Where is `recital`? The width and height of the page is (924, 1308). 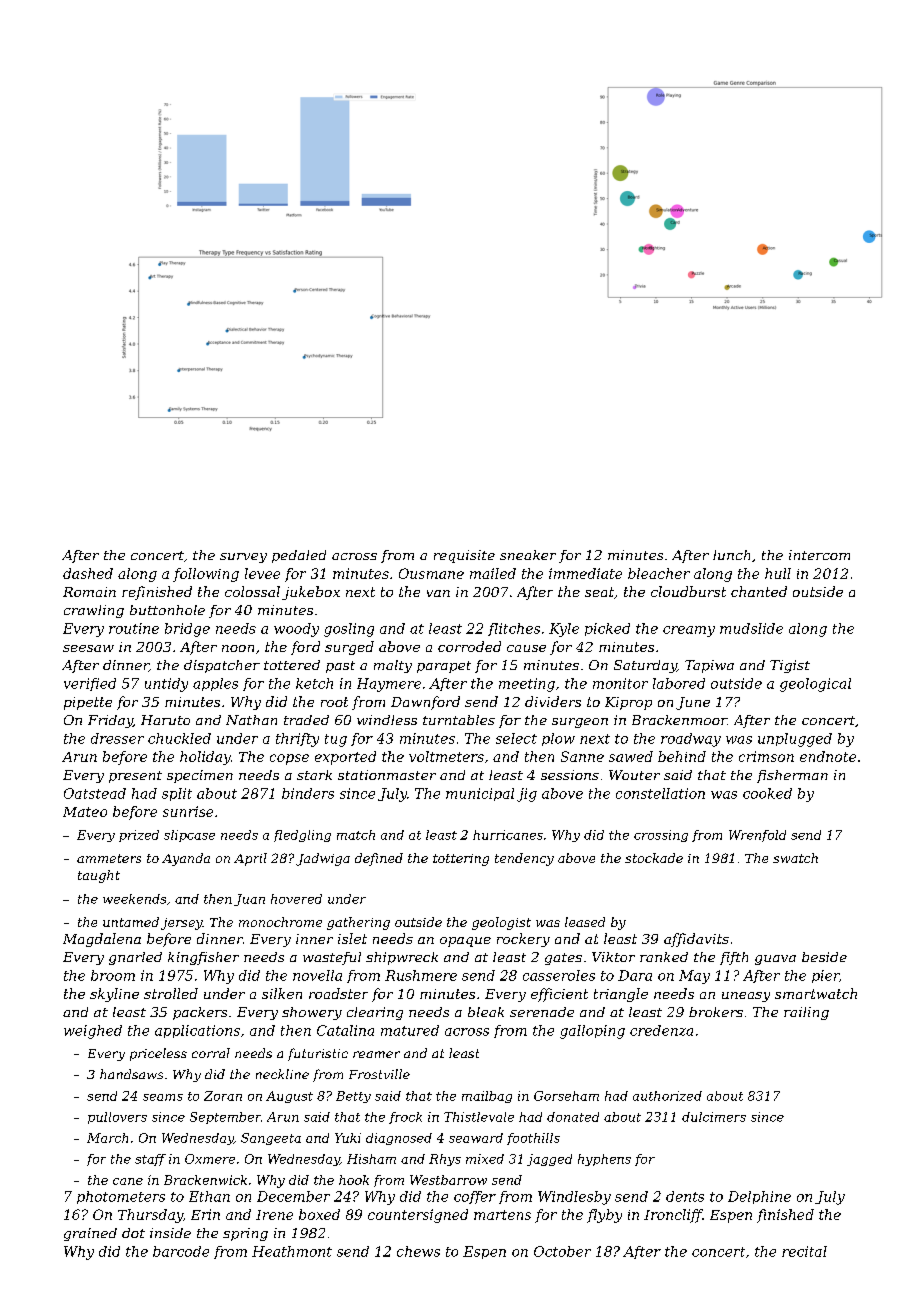
recital is located at coordinates (804, 1251).
